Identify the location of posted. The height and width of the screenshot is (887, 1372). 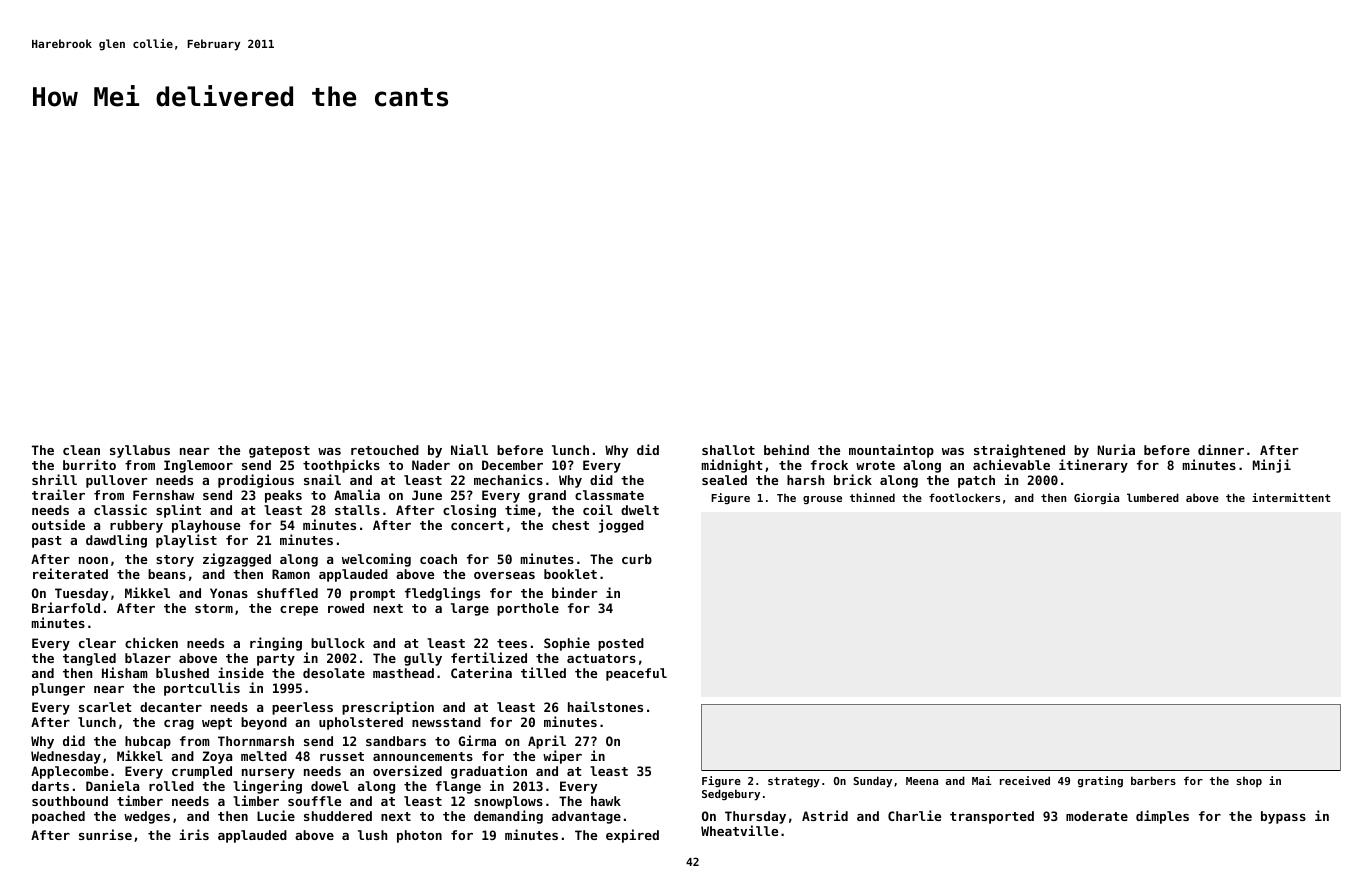
(621, 644).
